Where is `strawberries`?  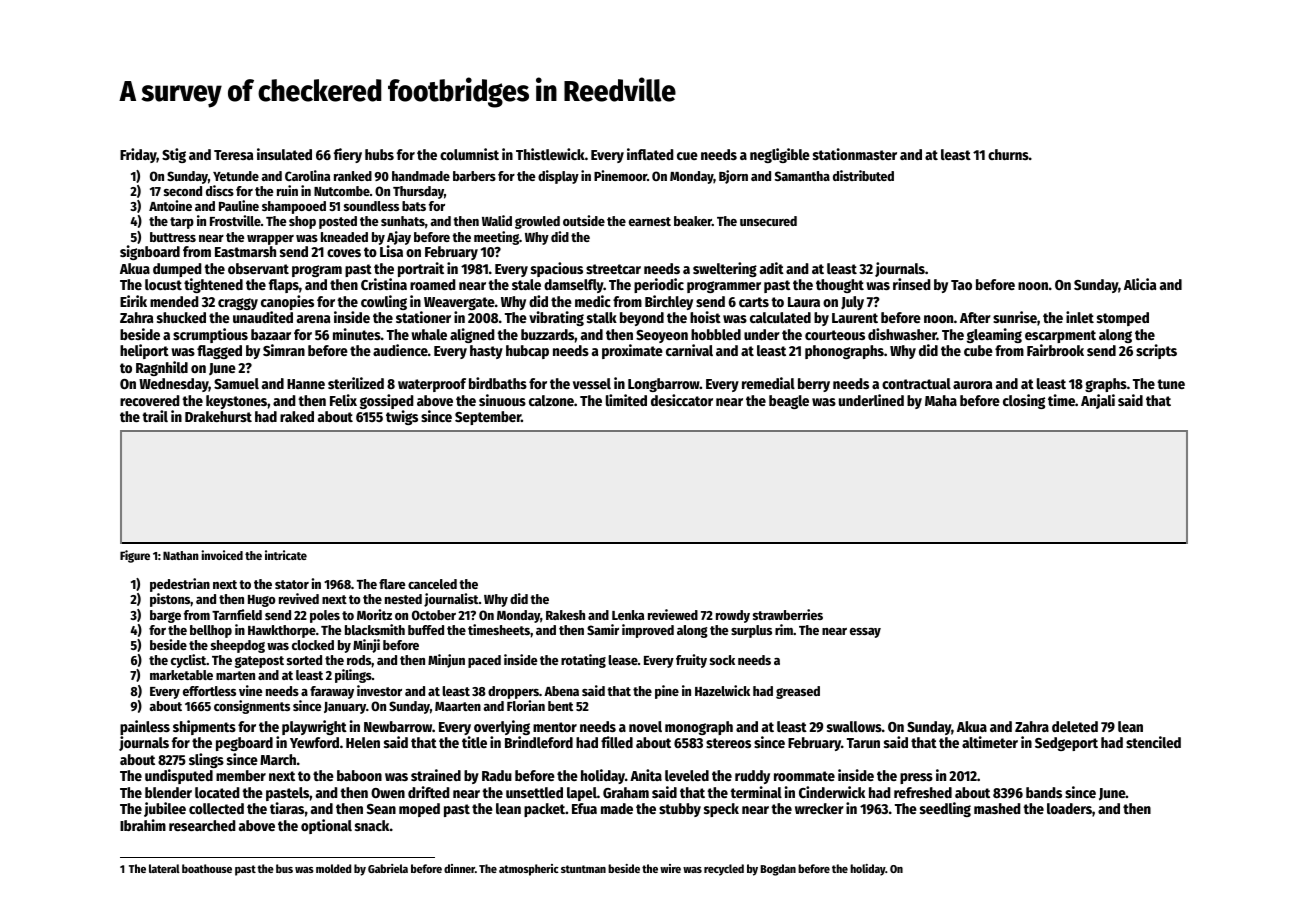
strawberries is located at coordinates (788, 614).
